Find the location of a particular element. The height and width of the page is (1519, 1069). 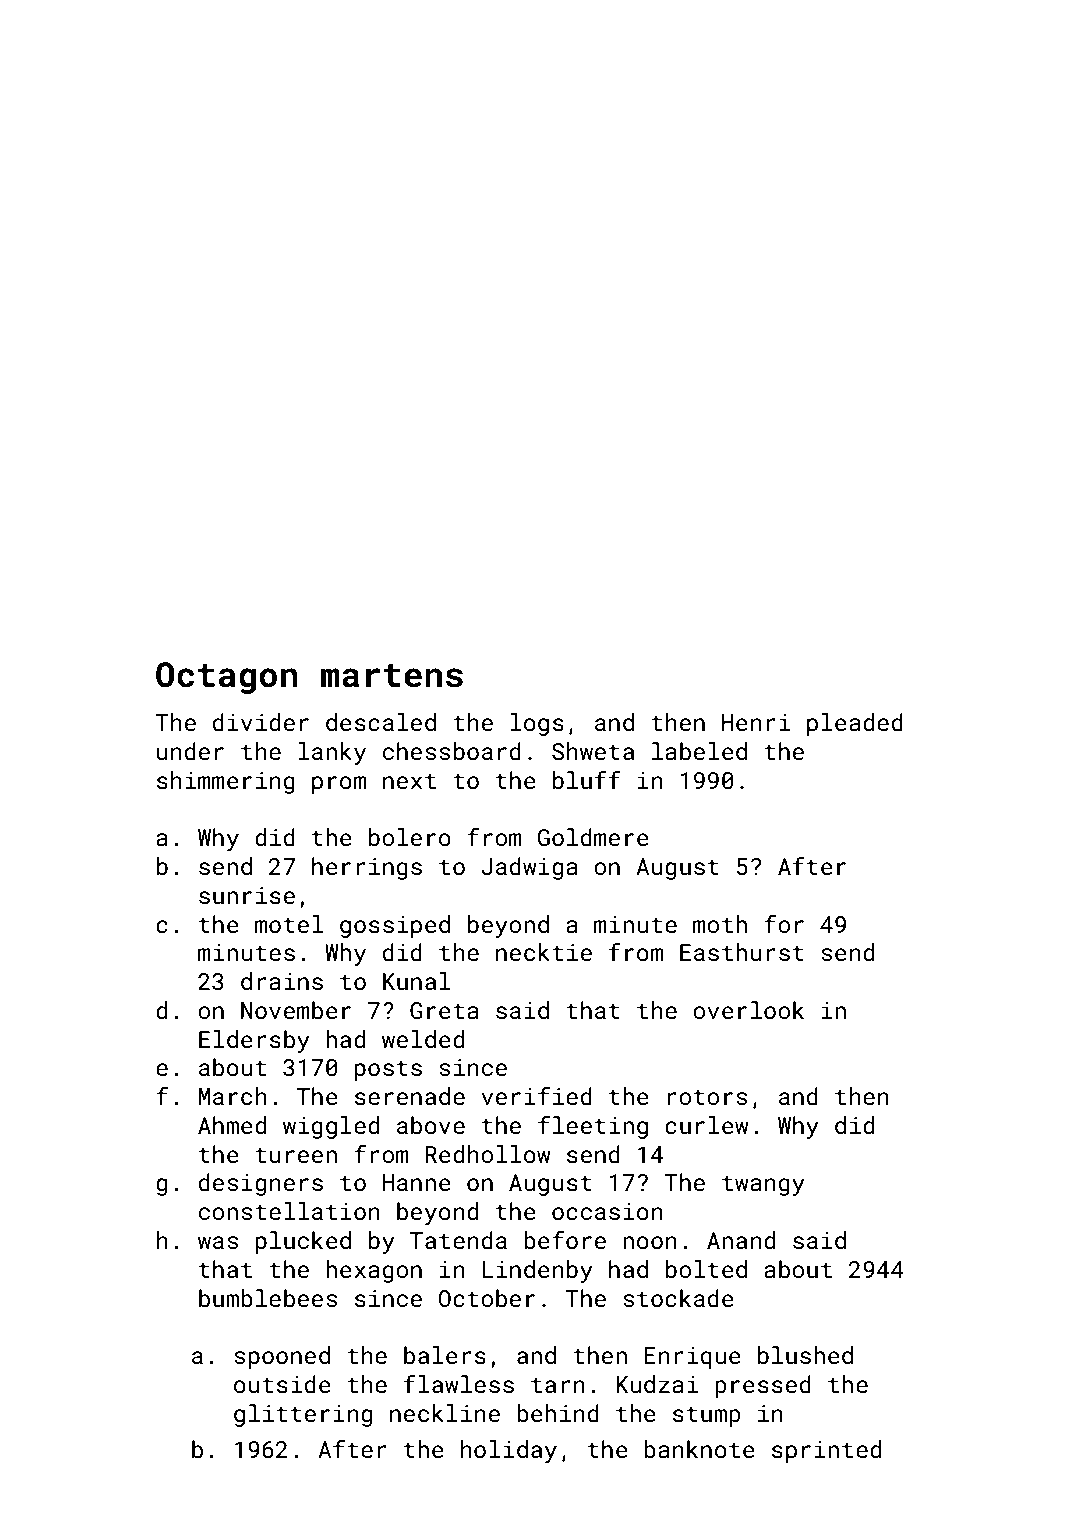

Easthurst is located at coordinates (742, 952).
